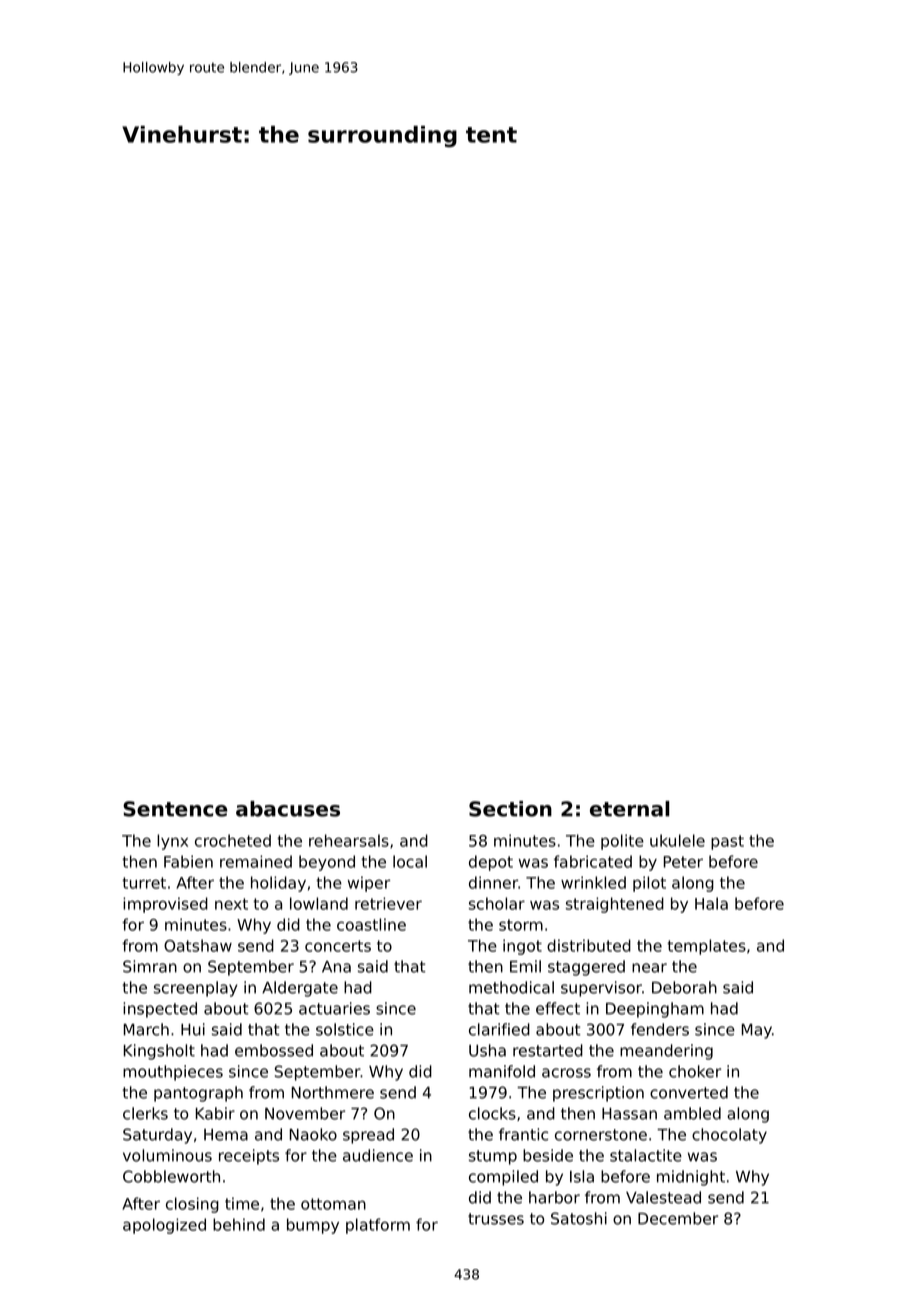 The image size is (908, 1316). I want to click on Hala, so click(711, 903).
